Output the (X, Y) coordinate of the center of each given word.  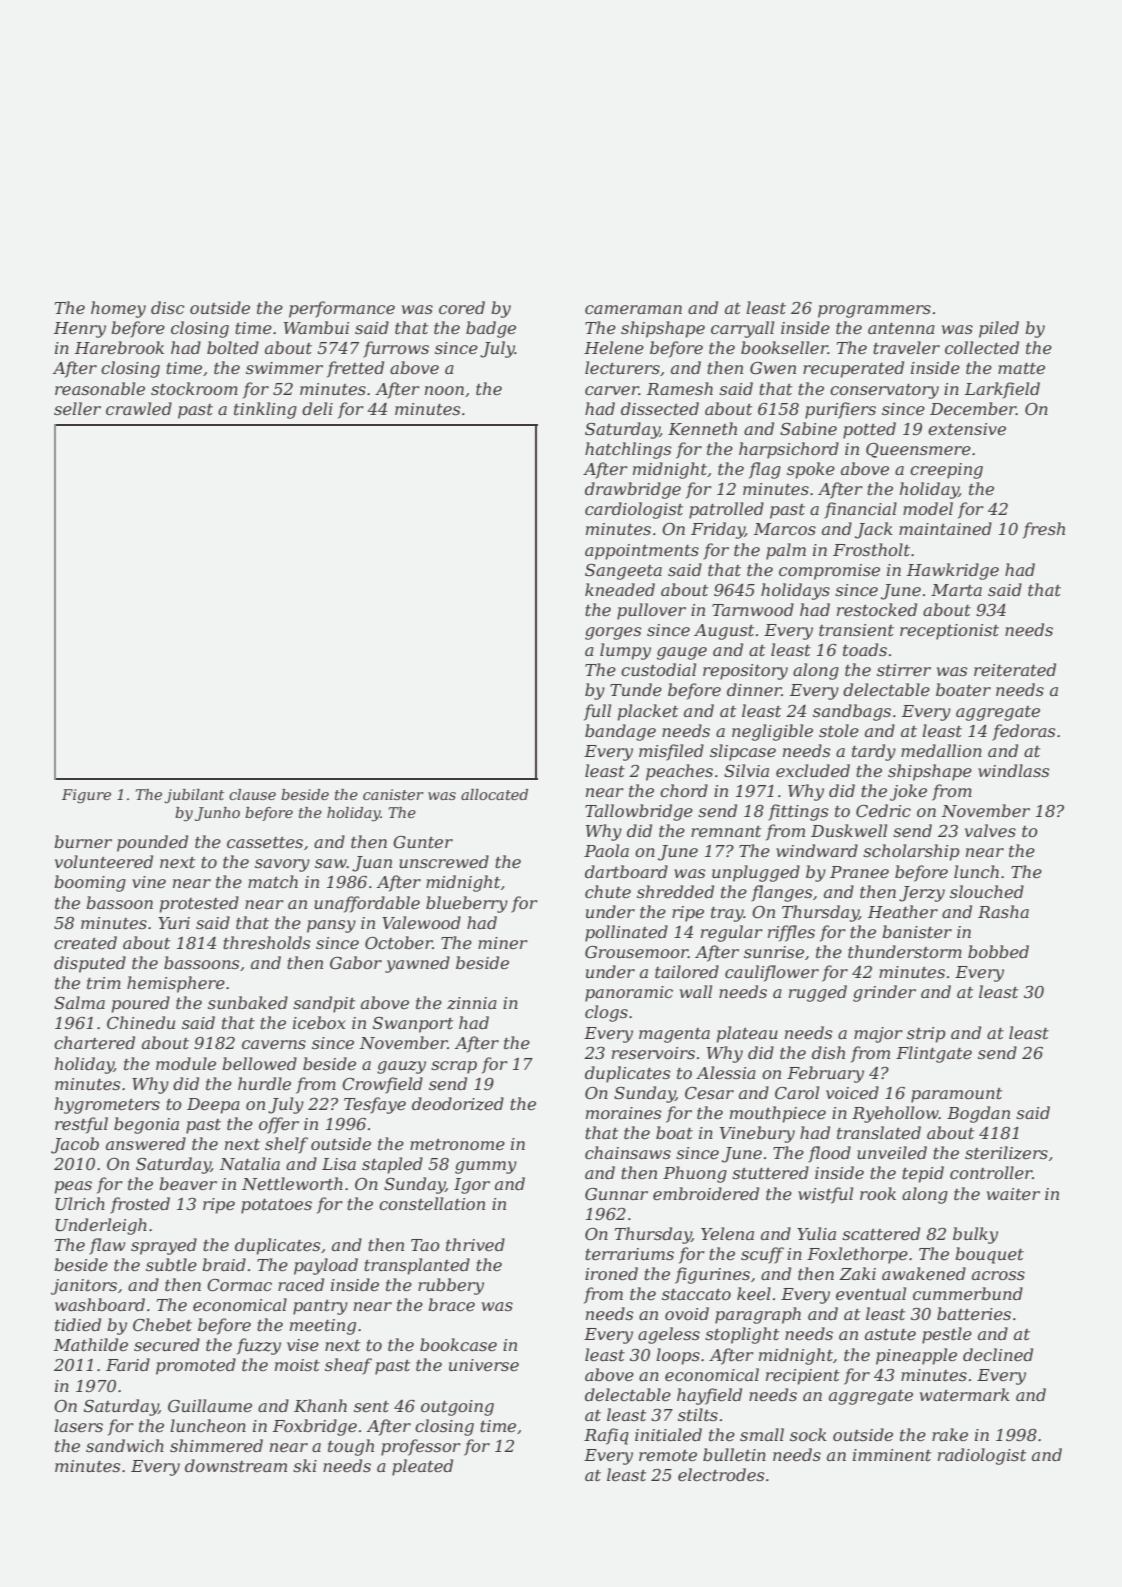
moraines (623, 1113)
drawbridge (633, 490)
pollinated (626, 933)
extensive (967, 429)
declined (998, 1354)
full (597, 712)
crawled (139, 408)
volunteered (104, 861)
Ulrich (80, 1203)
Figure (86, 796)
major (878, 1035)
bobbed (998, 951)
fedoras (1023, 732)
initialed (668, 1434)
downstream (236, 1465)
